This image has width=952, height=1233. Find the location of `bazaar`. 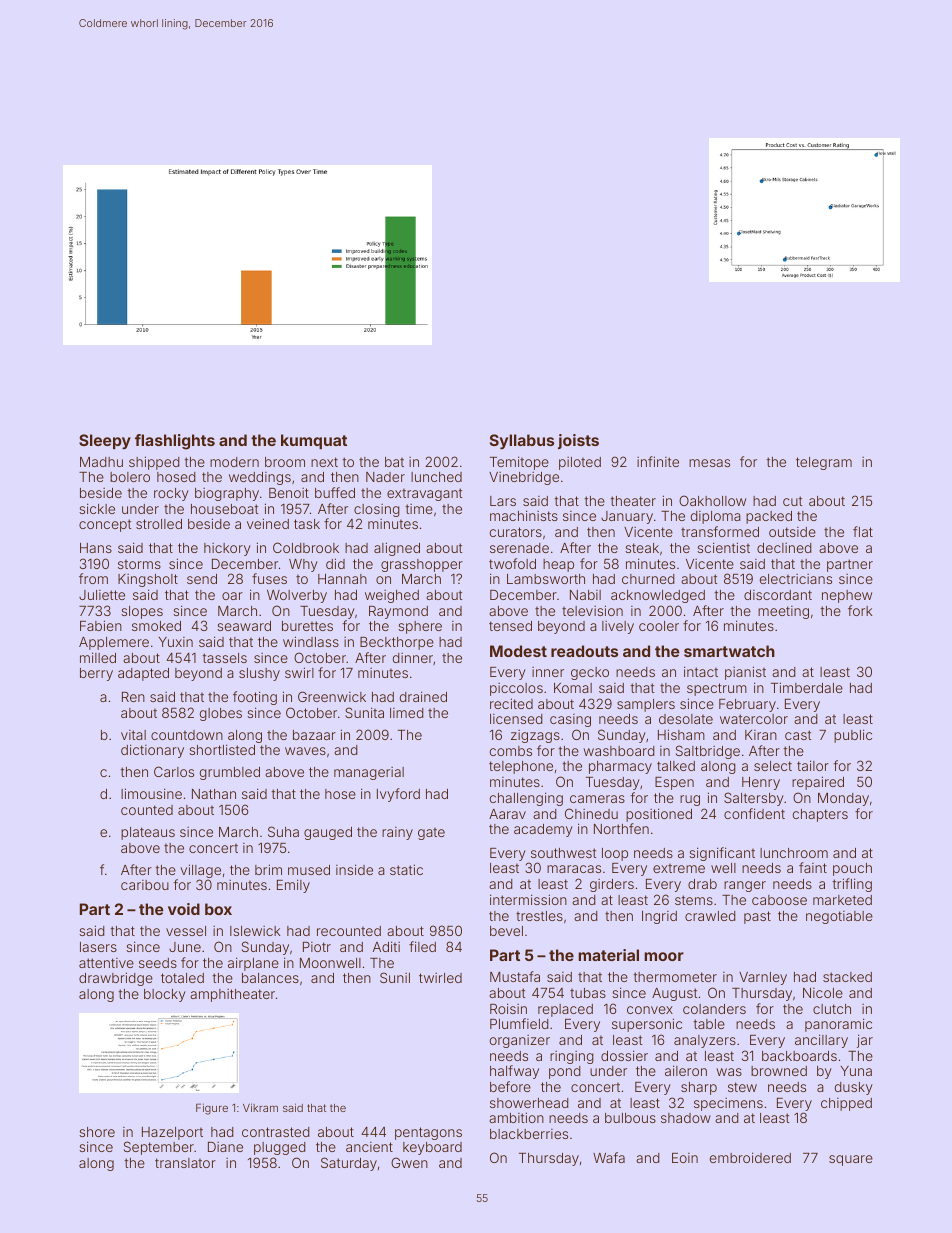

bazaar is located at coordinates (314, 735).
